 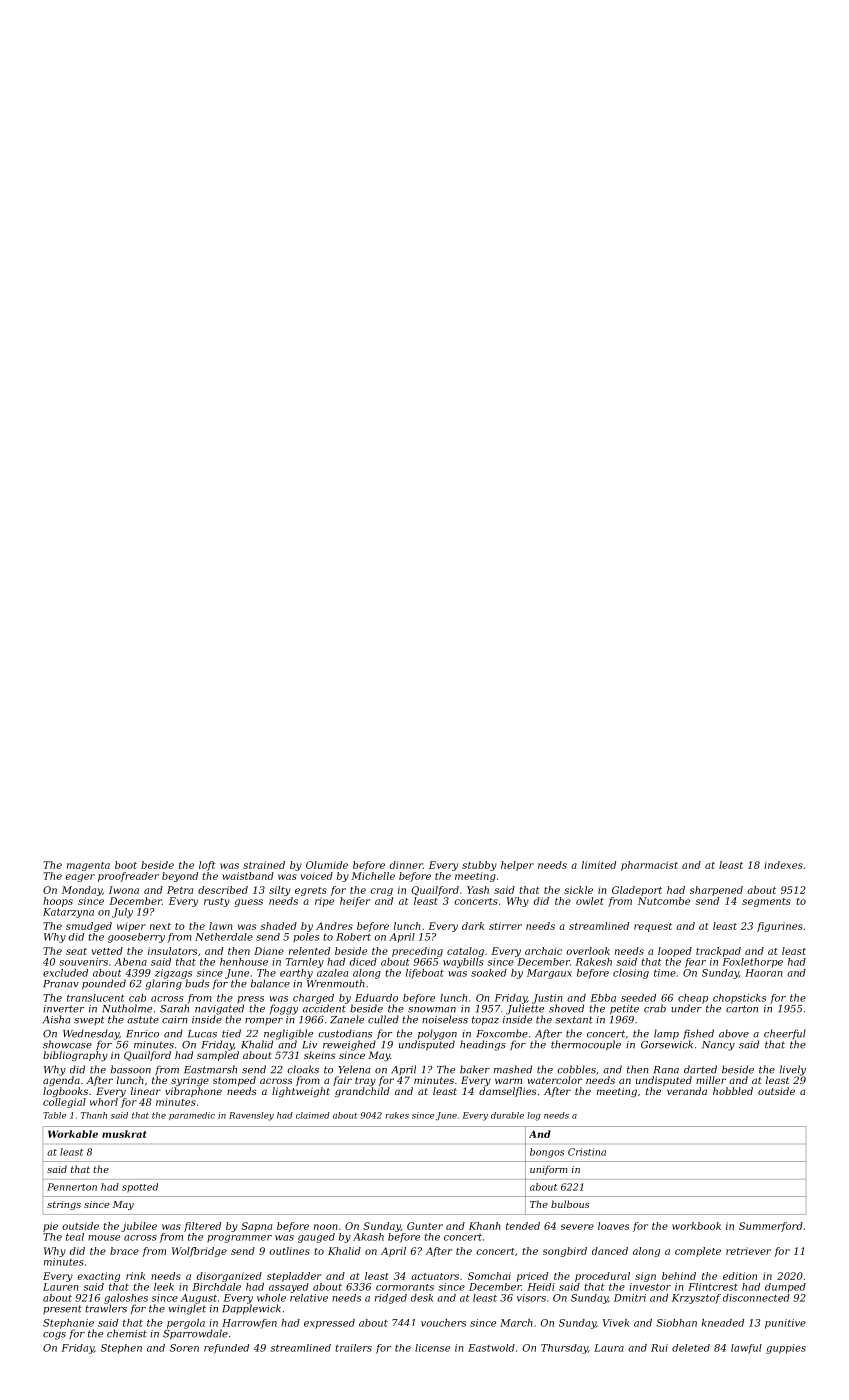 I want to click on paramedic, so click(x=192, y=1116).
